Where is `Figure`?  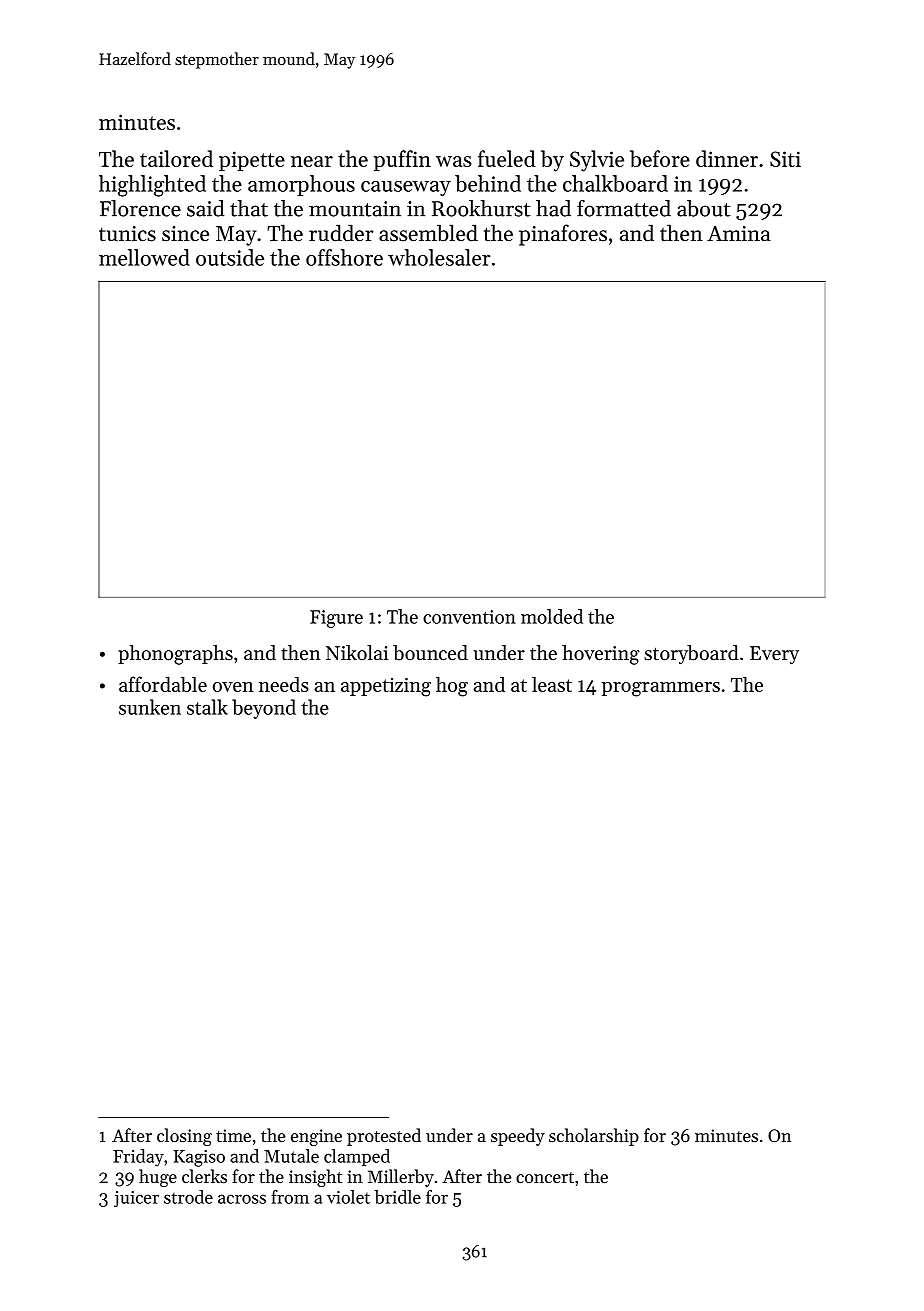 Figure is located at coordinates (336, 619).
